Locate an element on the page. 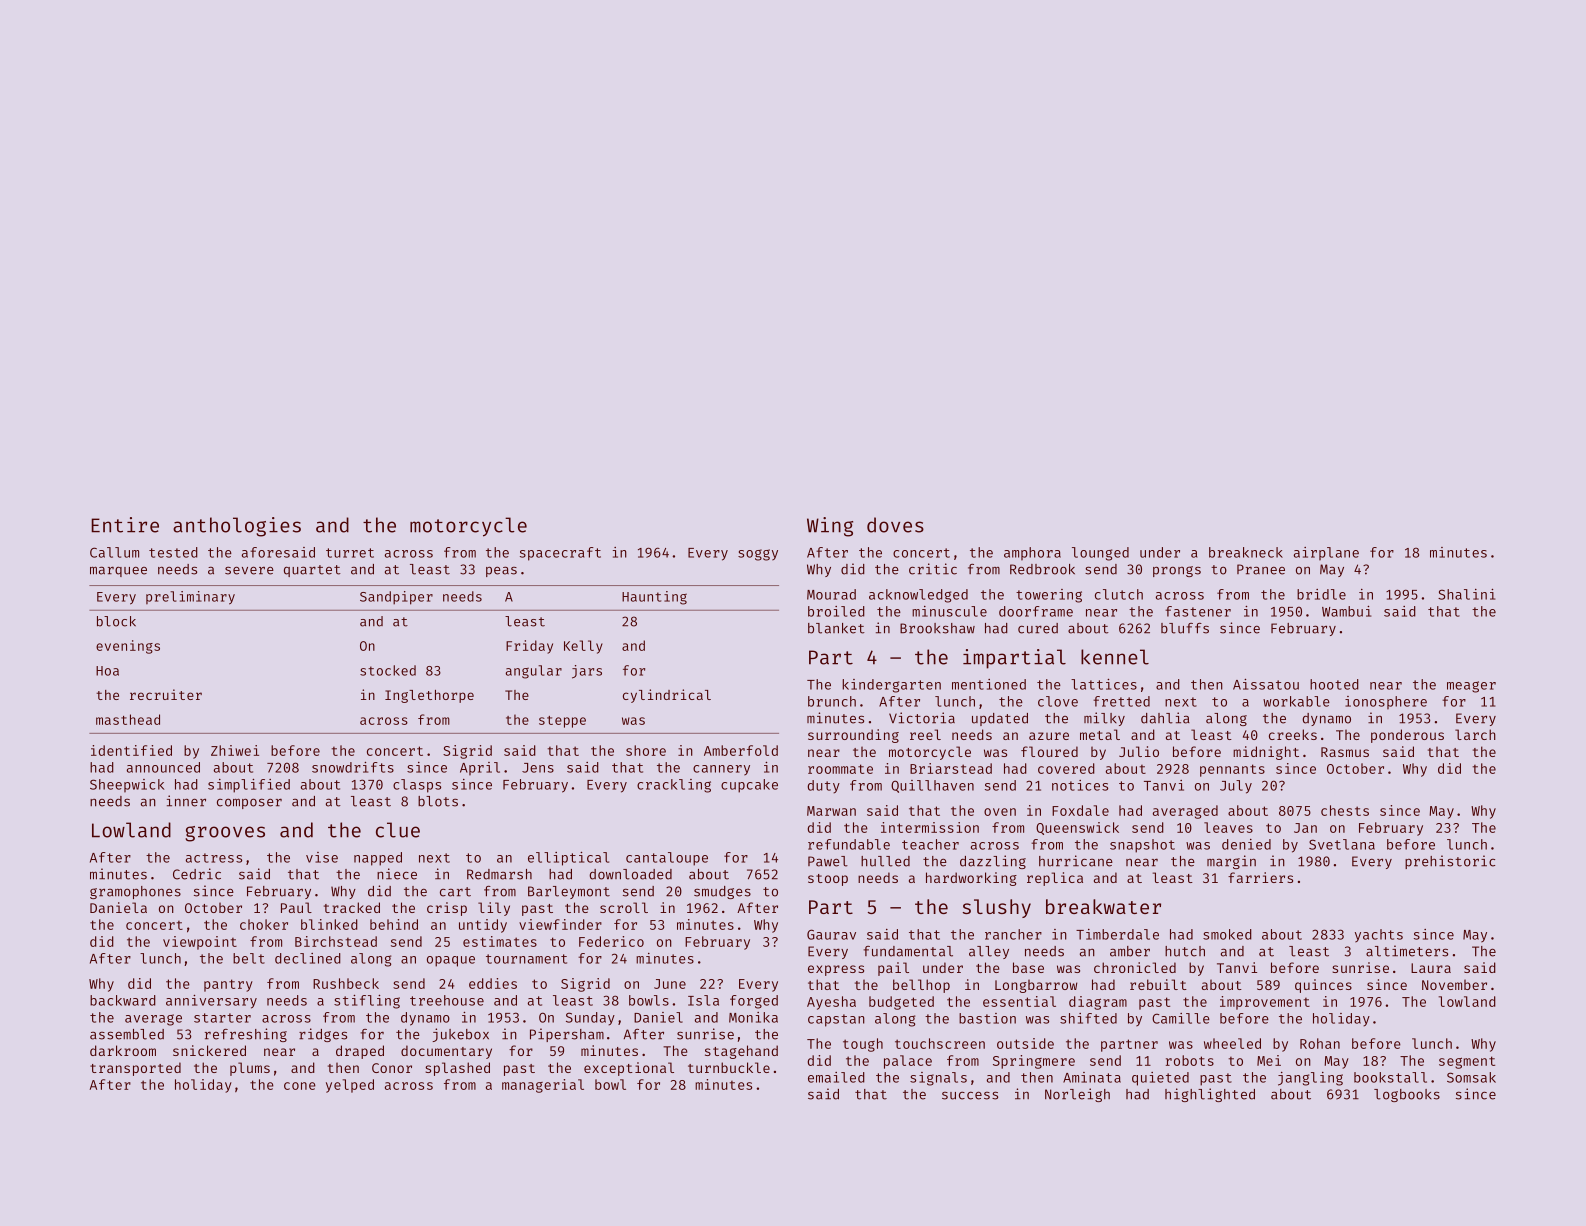 The image size is (1586, 1226). crackling is located at coordinates (674, 786).
